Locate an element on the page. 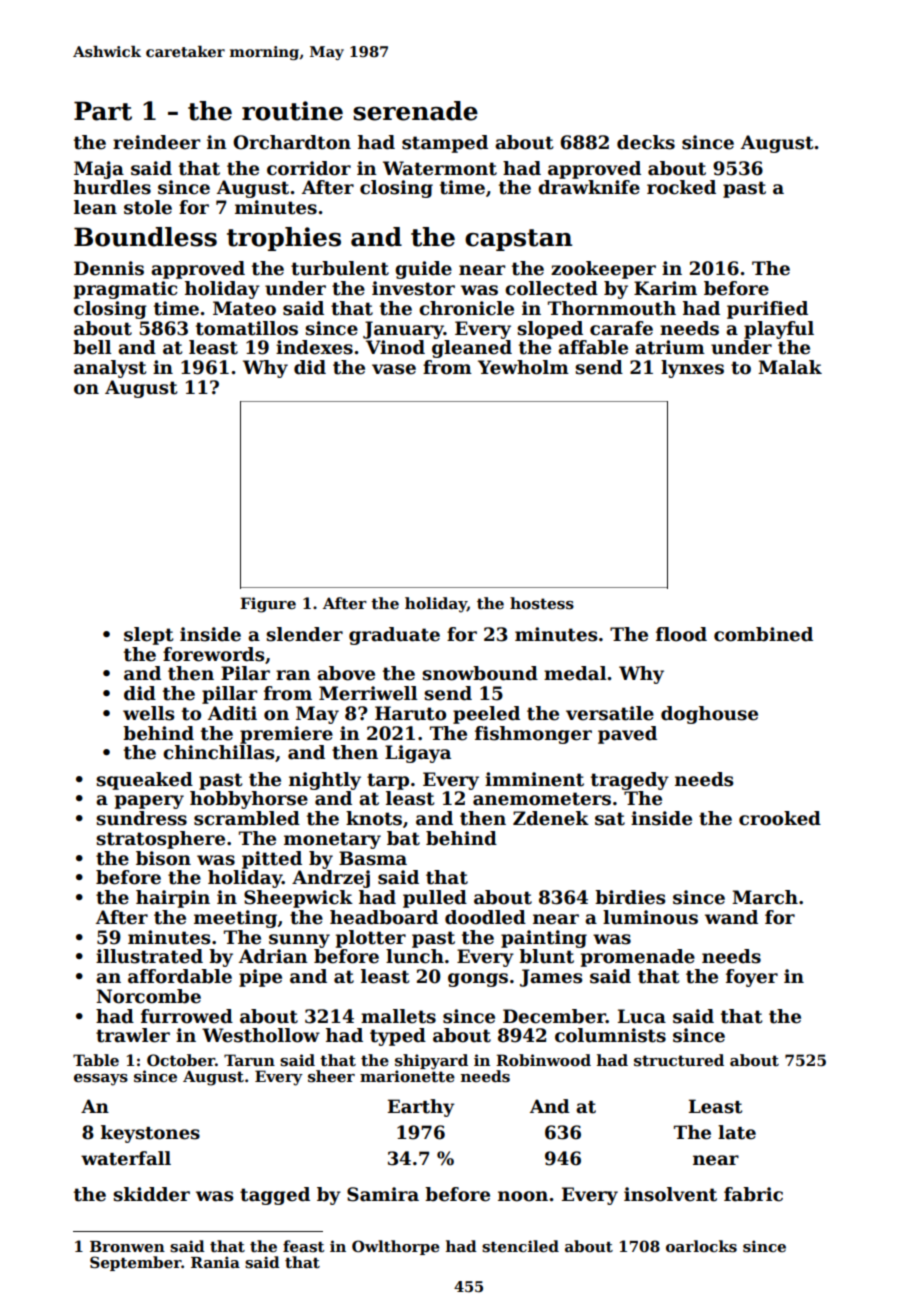 This document has width=908, height=1316. vase is located at coordinates (394, 369).
